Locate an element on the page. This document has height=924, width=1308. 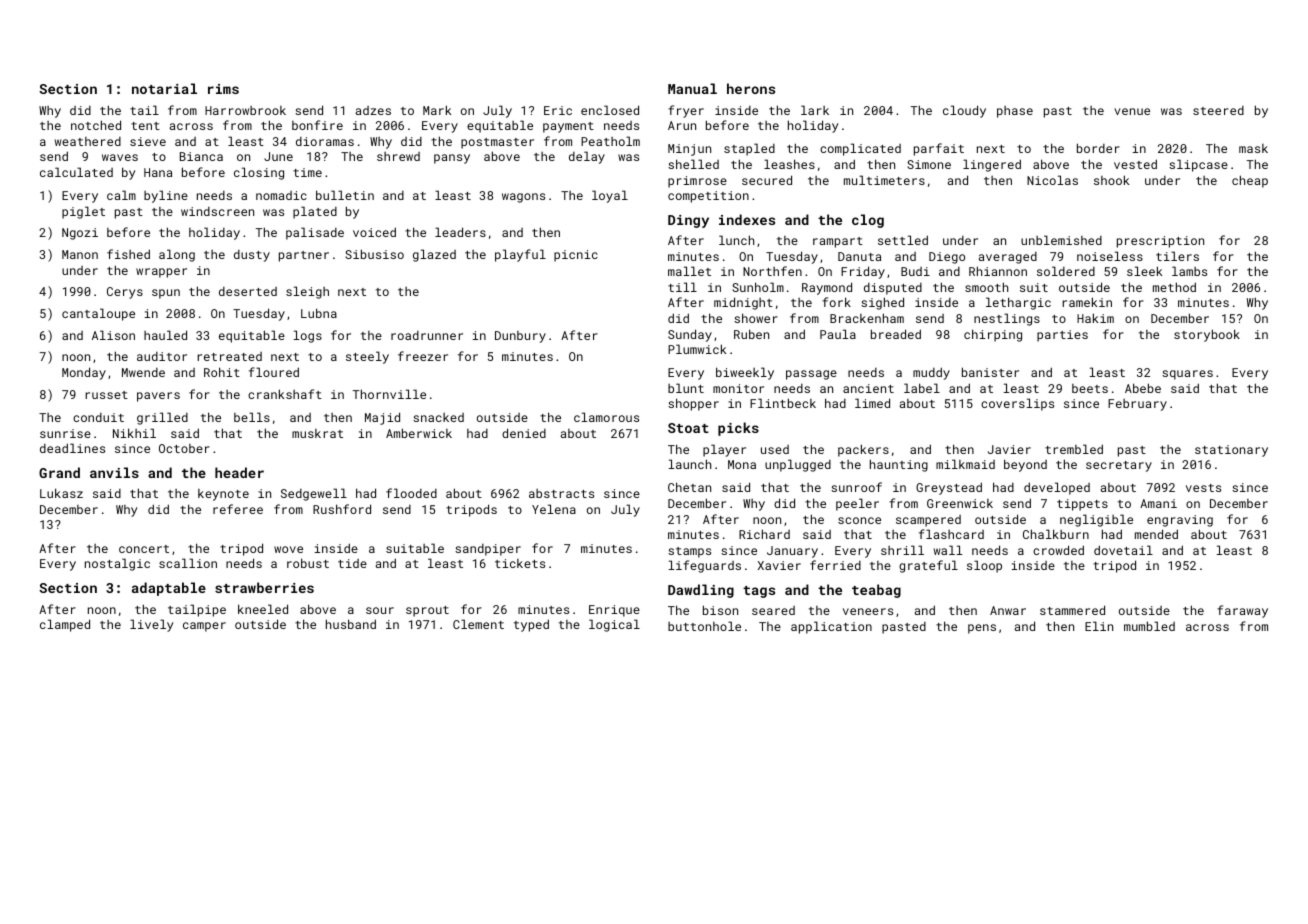
lively is located at coordinates (151, 625).
